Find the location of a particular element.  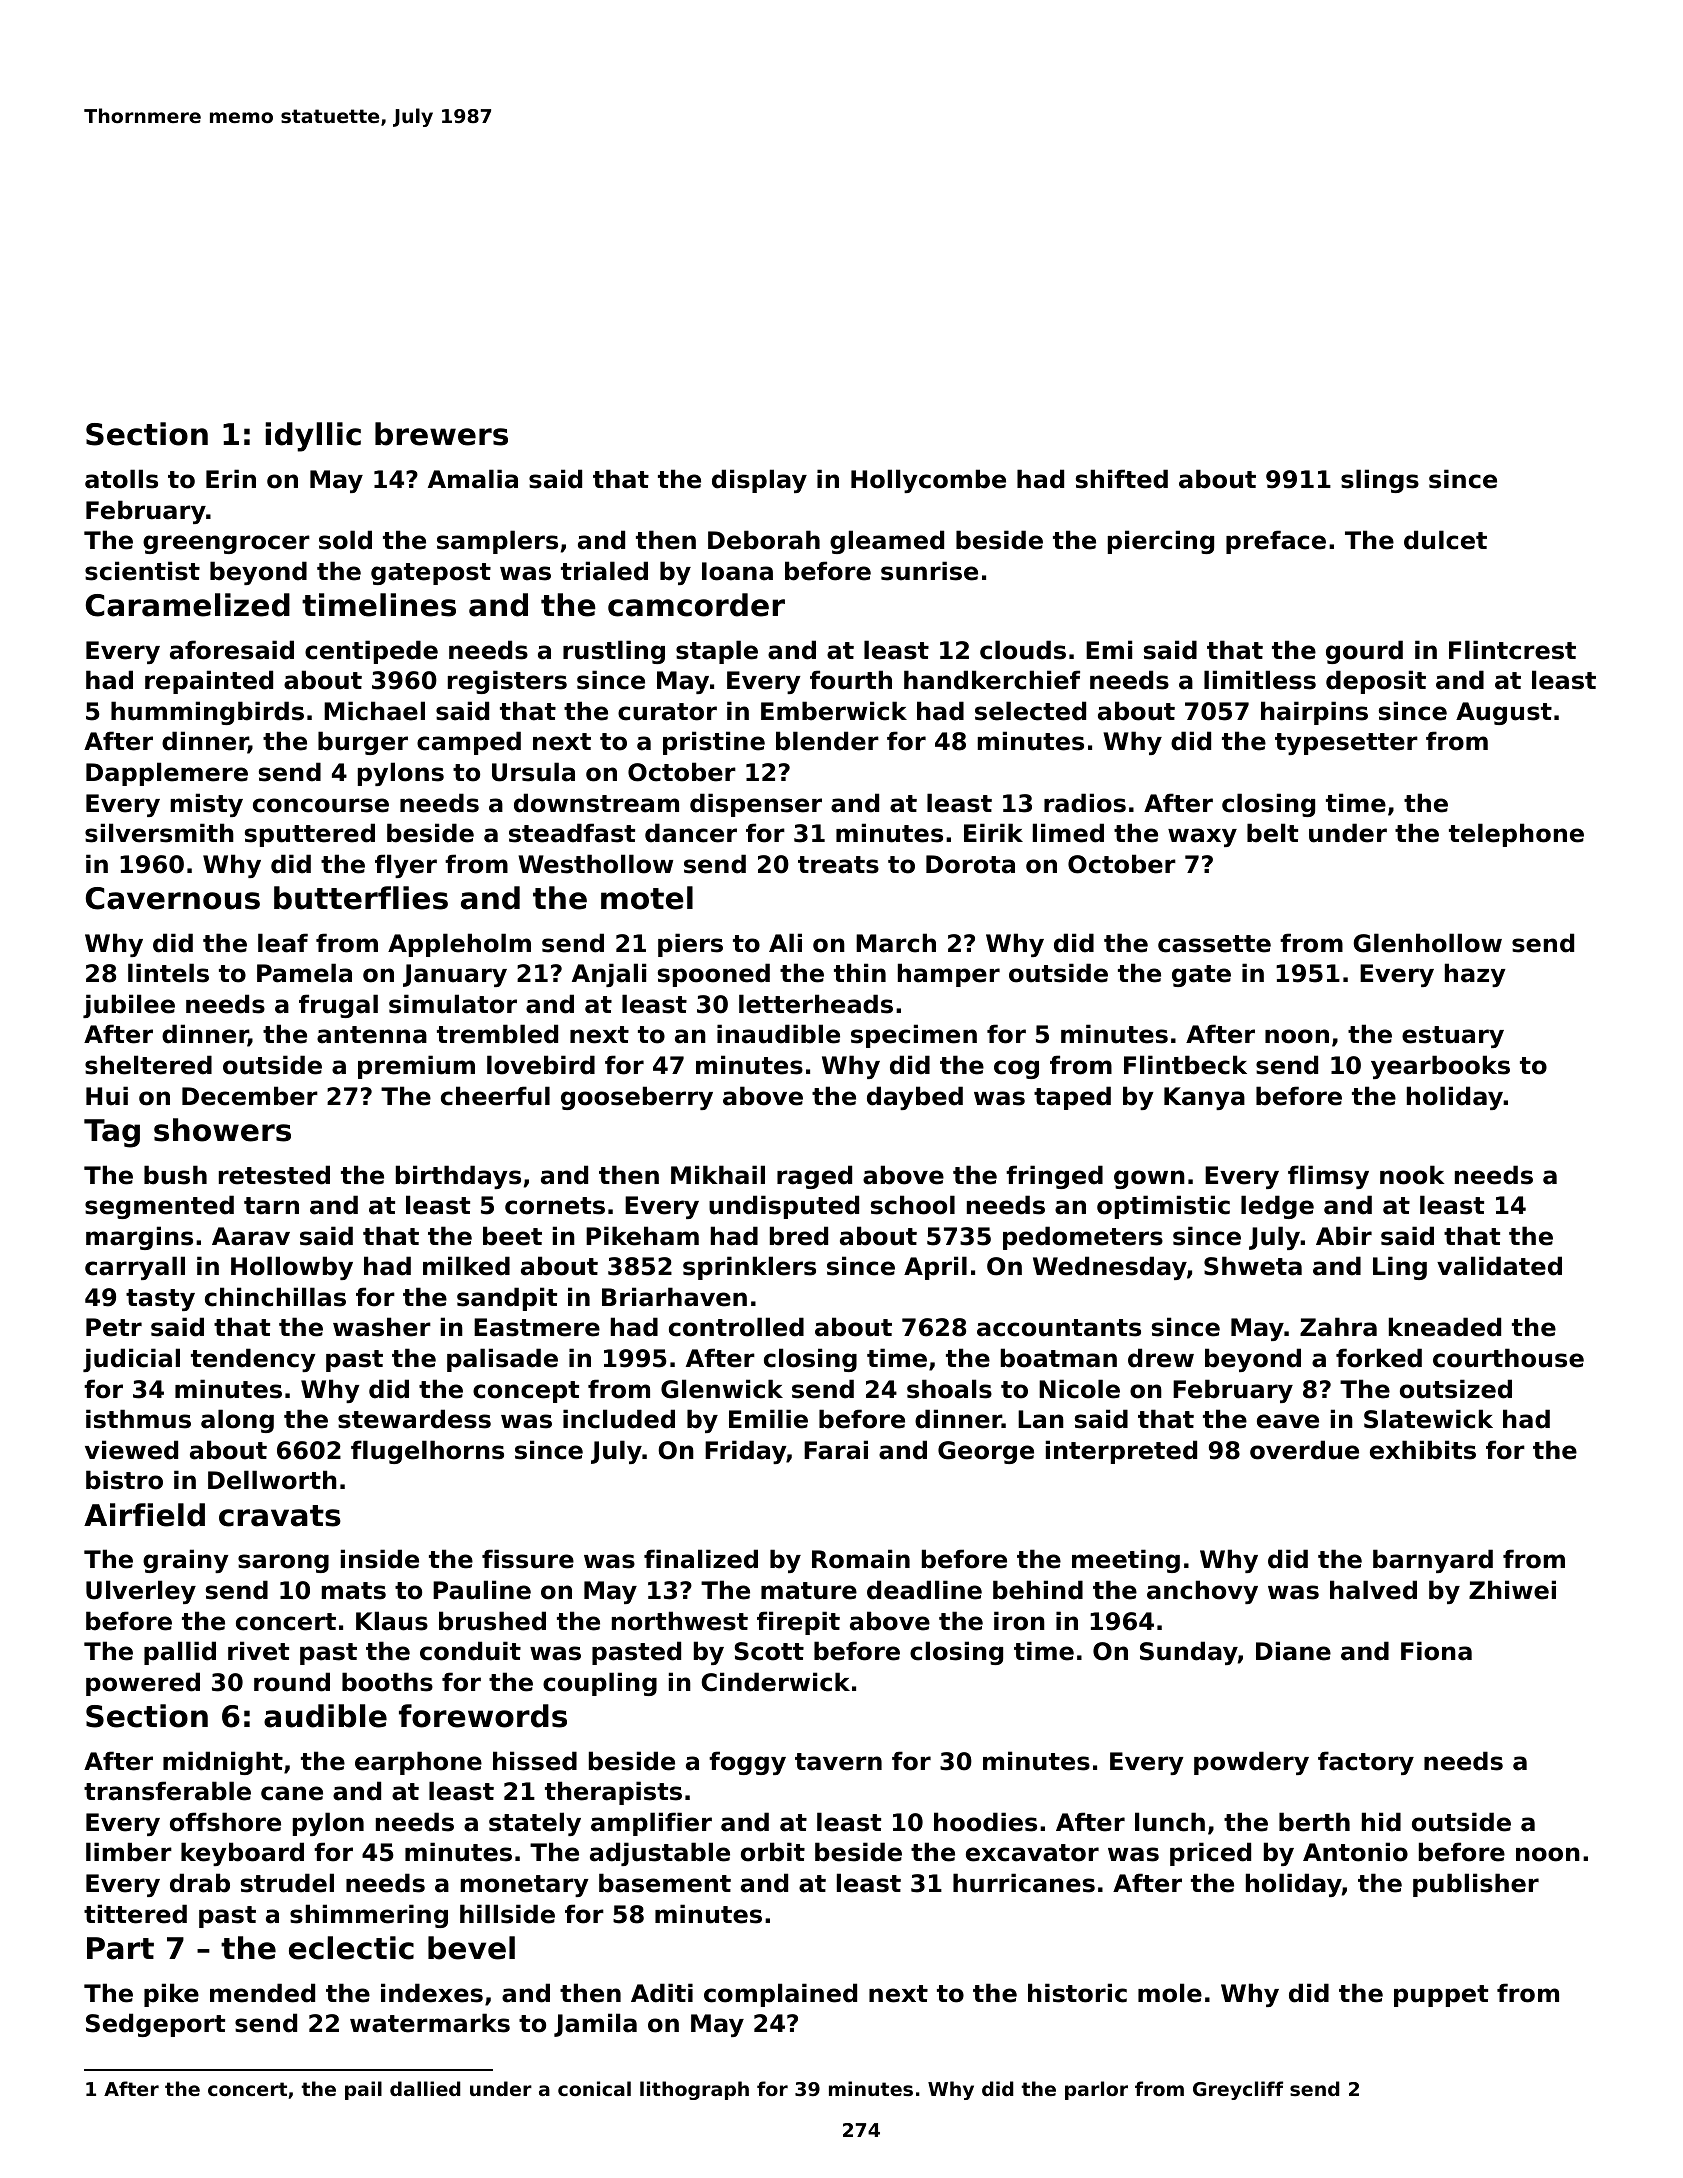

shifted is located at coordinates (1122, 479).
